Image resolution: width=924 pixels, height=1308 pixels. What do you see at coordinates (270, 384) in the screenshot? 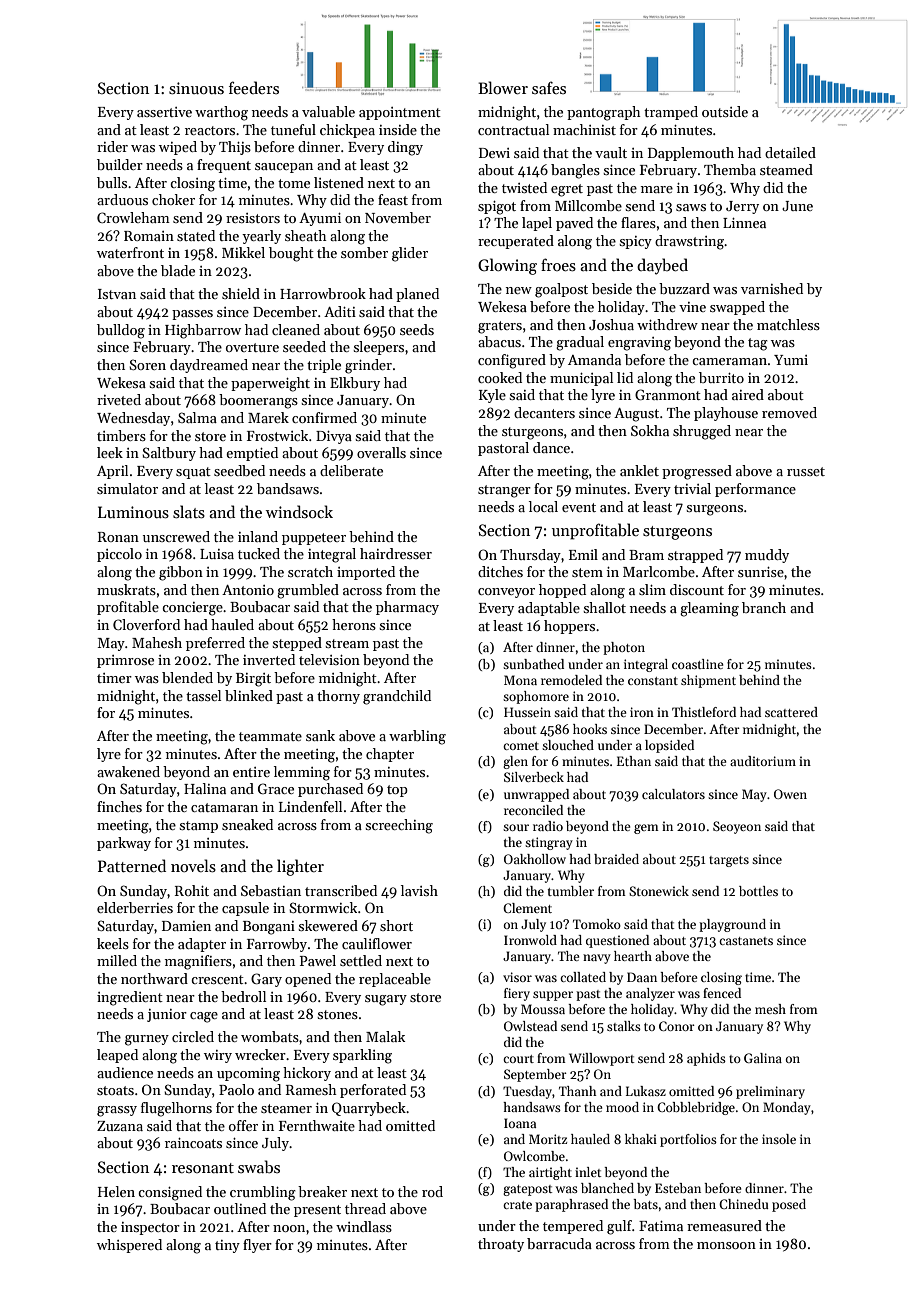
I see `paperweight` at bounding box center [270, 384].
